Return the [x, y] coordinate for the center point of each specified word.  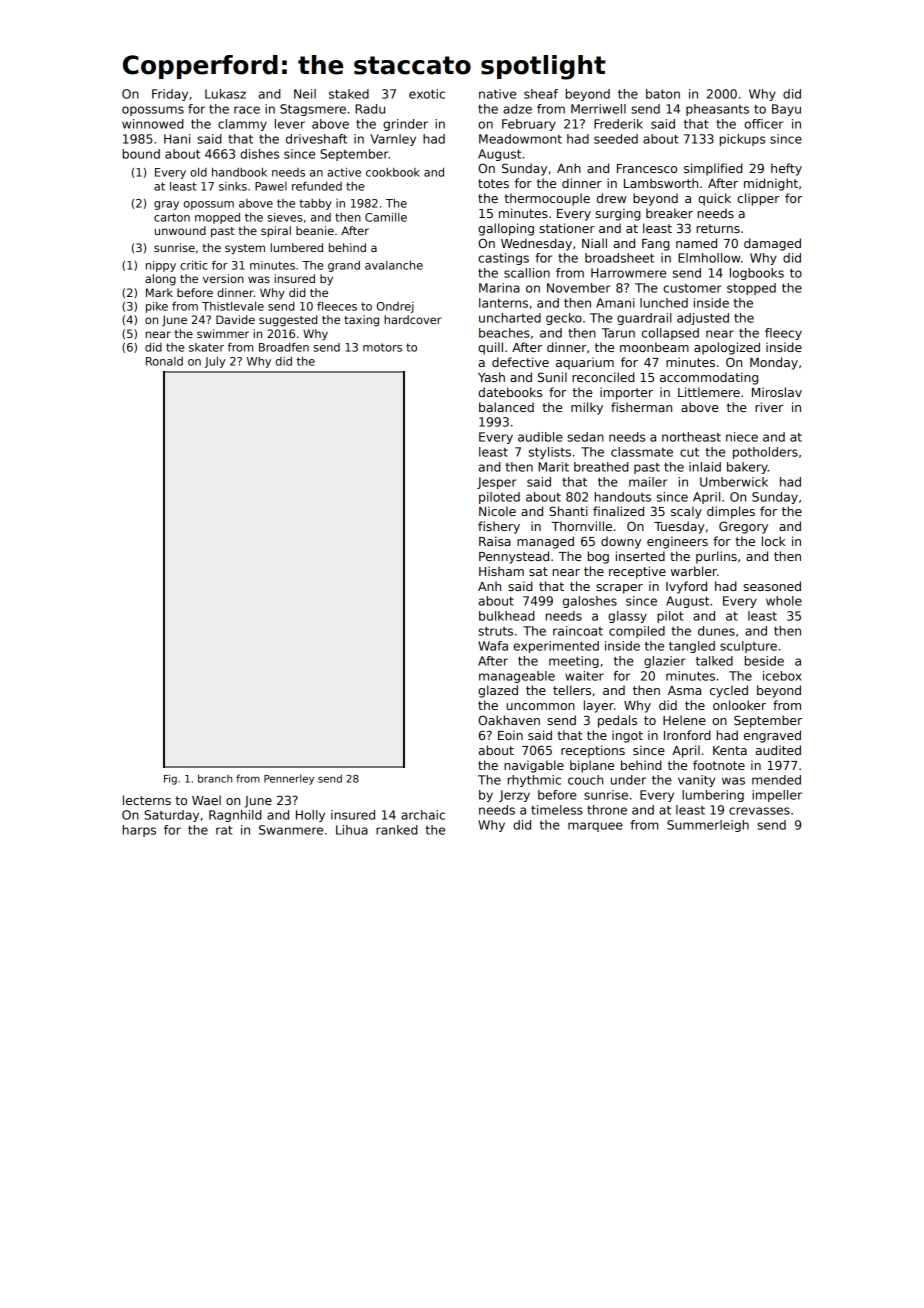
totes [493, 183]
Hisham [501, 571]
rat [224, 830]
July [215, 362]
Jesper [496, 483]
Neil [305, 94]
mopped [217, 218]
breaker [669, 213]
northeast [691, 437]
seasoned [772, 586]
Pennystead [514, 557]
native [497, 94]
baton [663, 94]
